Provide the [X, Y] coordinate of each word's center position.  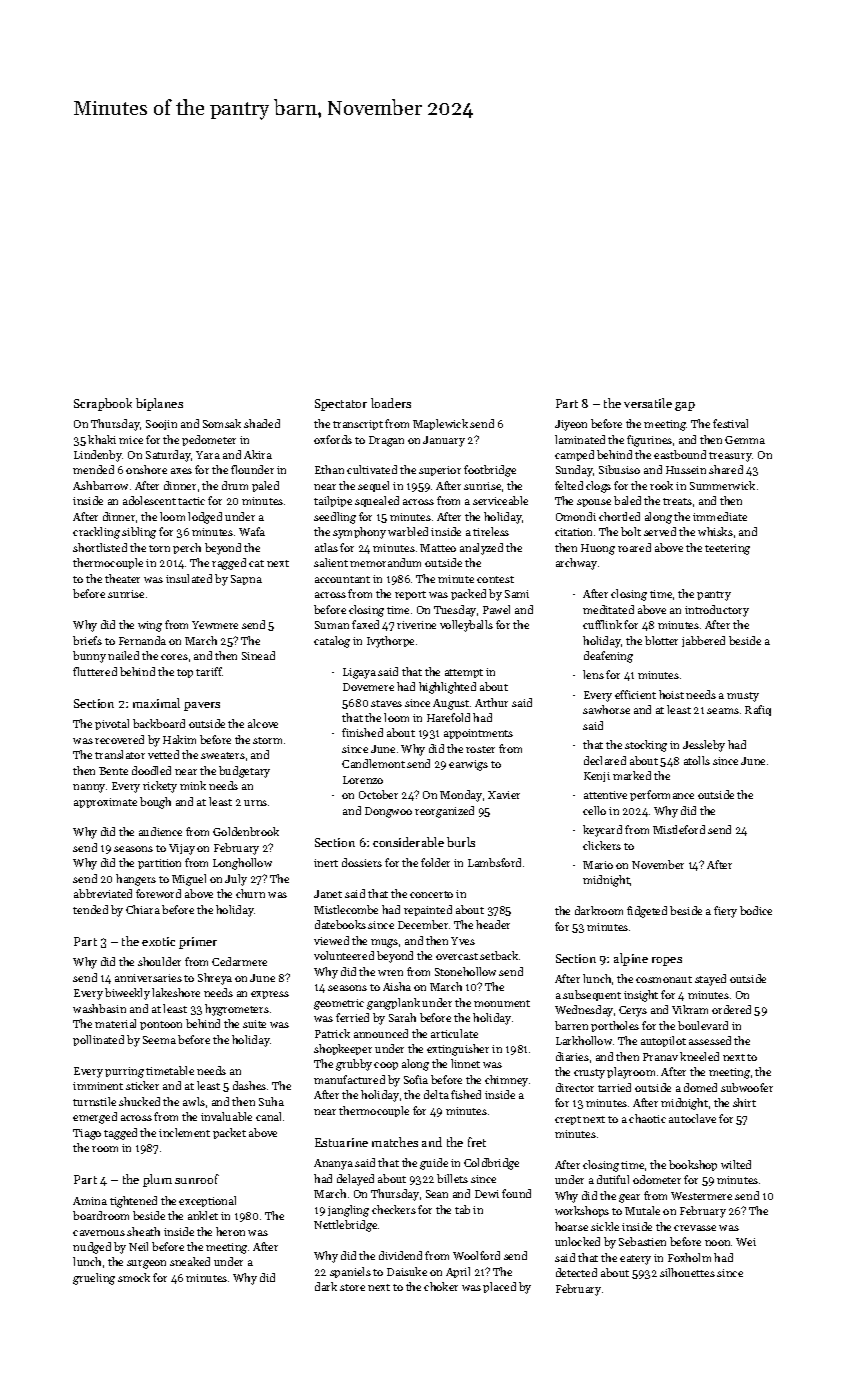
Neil [138, 1246]
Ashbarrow [100, 485]
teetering [727, 549]
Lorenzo [363, 780]
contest [495, 579]
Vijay [182, 849]
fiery [725, 912]
